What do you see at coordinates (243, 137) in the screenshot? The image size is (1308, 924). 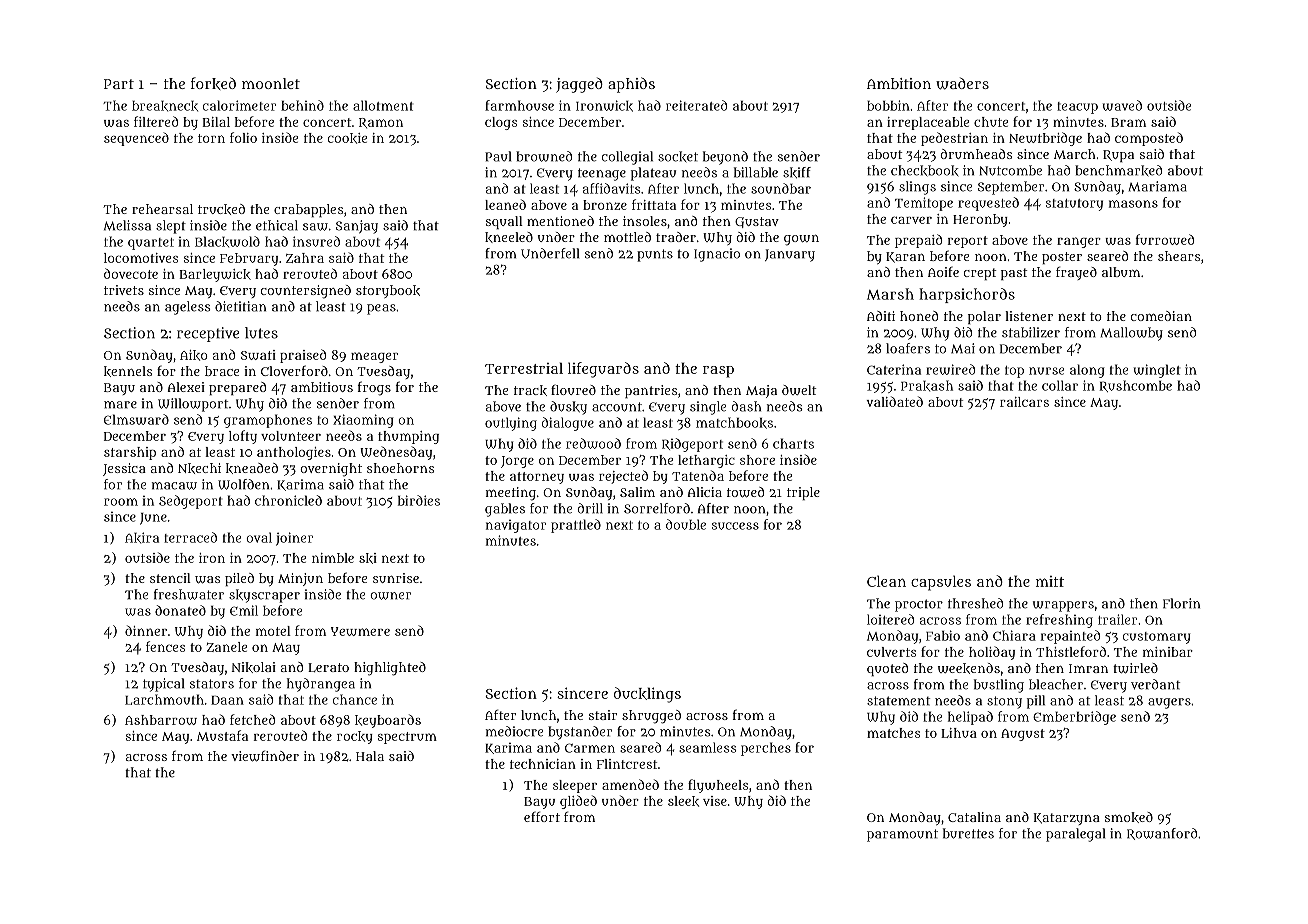 I see `folio` at bounding box center [243, 137].
